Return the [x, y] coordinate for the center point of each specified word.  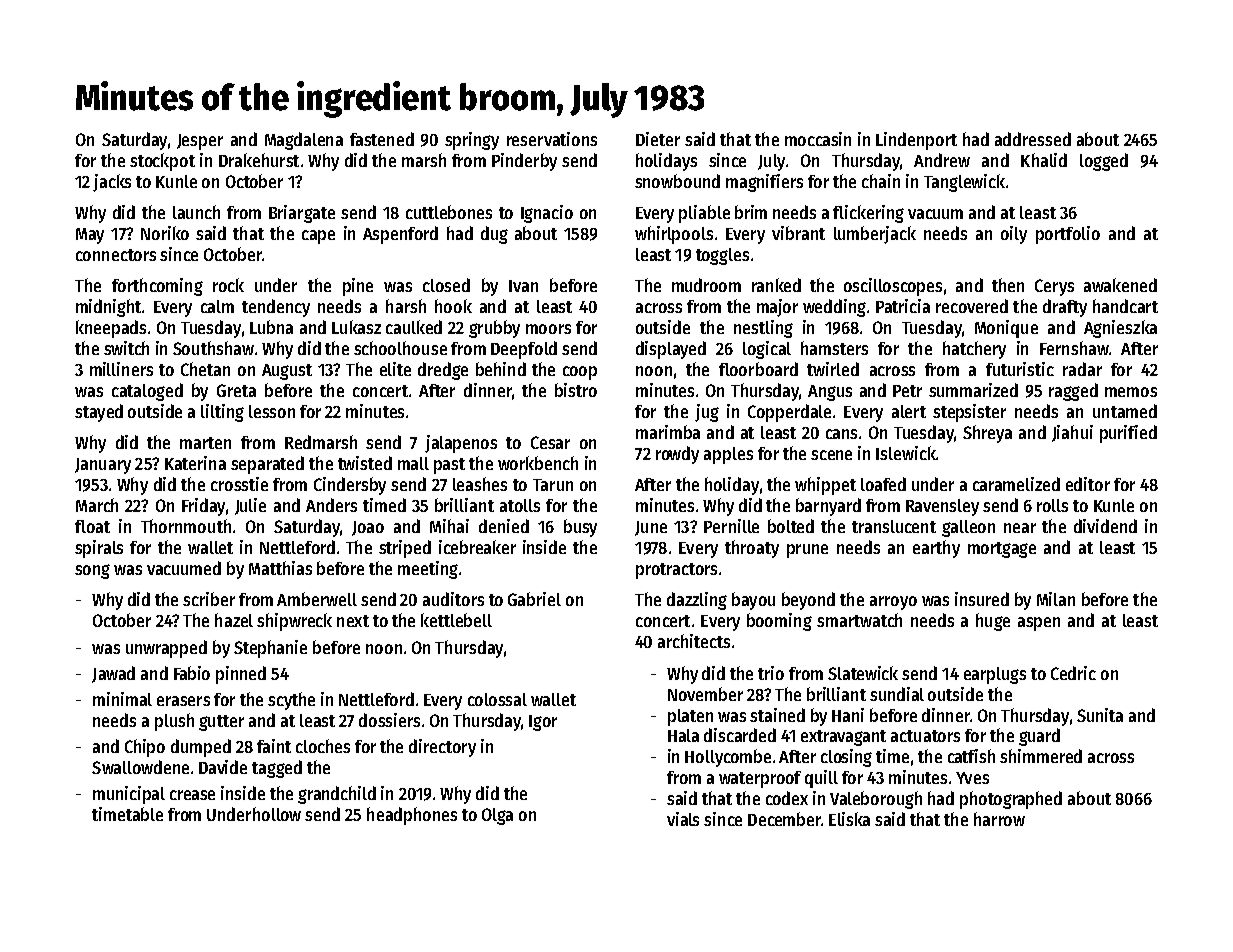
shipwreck [294, 622]
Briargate [302, 214]
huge [993, 622]
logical [767, 350]
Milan [1056, 599]
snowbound [677, 181]
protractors [676, 571]
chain [881, 181]
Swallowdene [140, 767]
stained [777, 715]
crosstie [239, 484]
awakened [1120, 285]
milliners [121, 369]
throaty [752, 549]
